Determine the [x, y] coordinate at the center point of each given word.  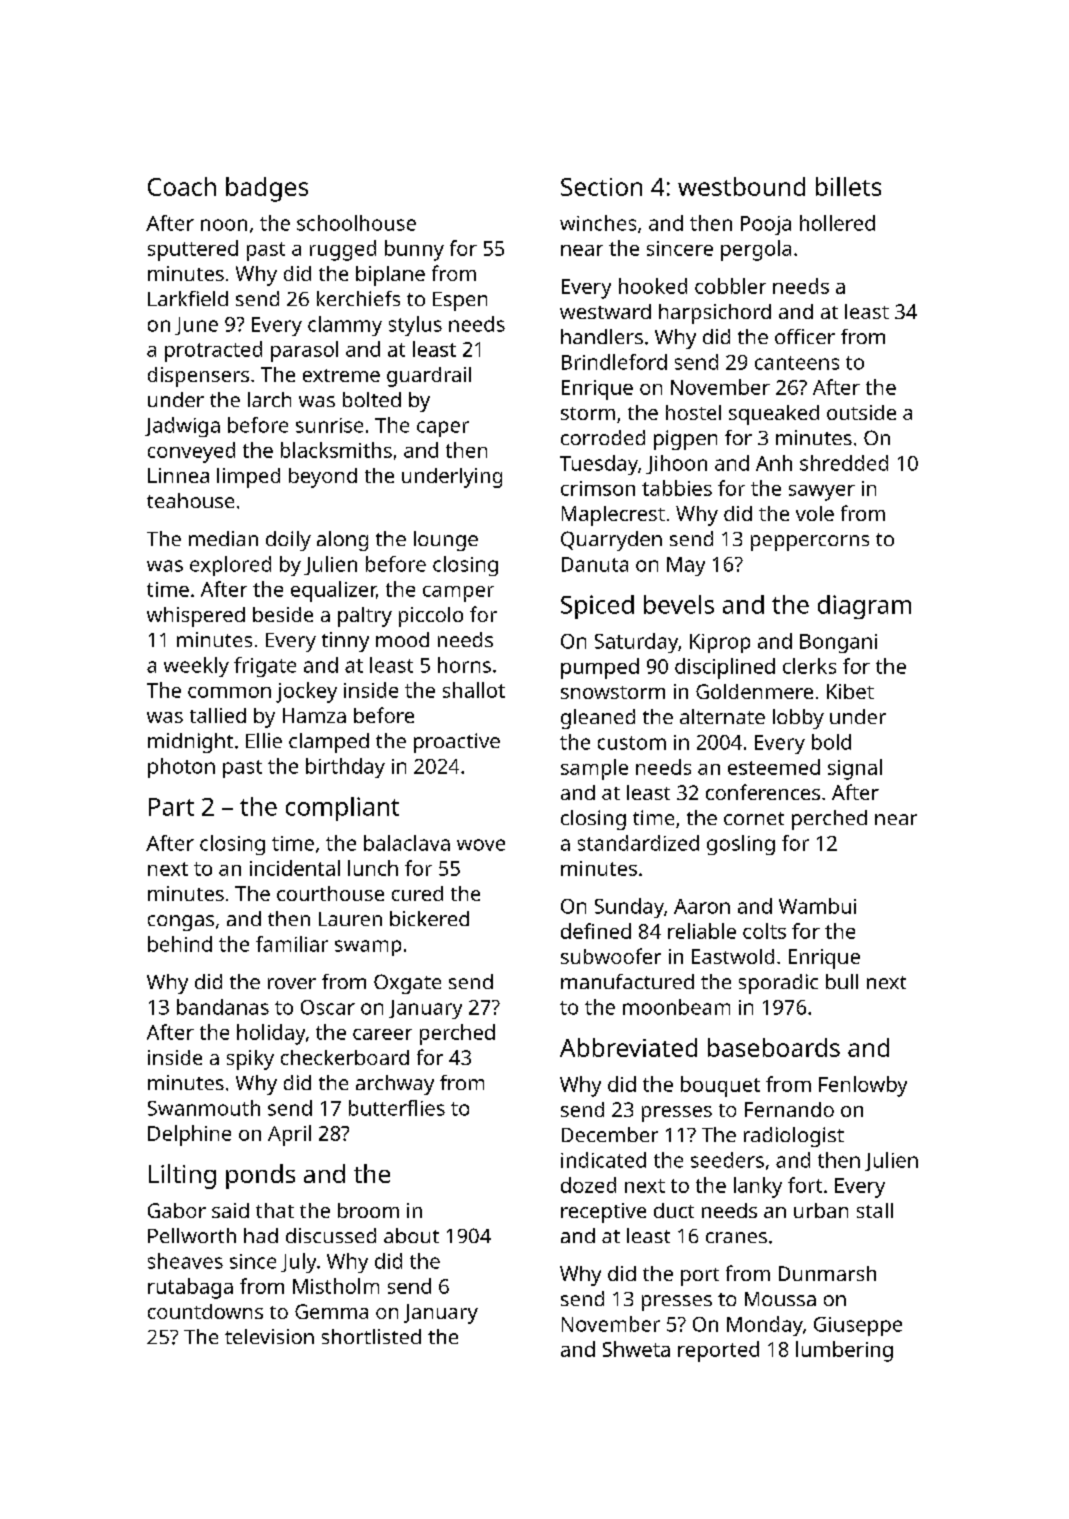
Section [601, 187]
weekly [196, 667]
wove [481, 845]
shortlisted [371, 1336]
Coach [182, 186]
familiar [292, 944]
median [223, 538]
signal [855, 769]
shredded [844, 463]
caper [443, 429]
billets [848, 186]
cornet [754, 818]
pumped [600, 668]
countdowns [205, 1311]
